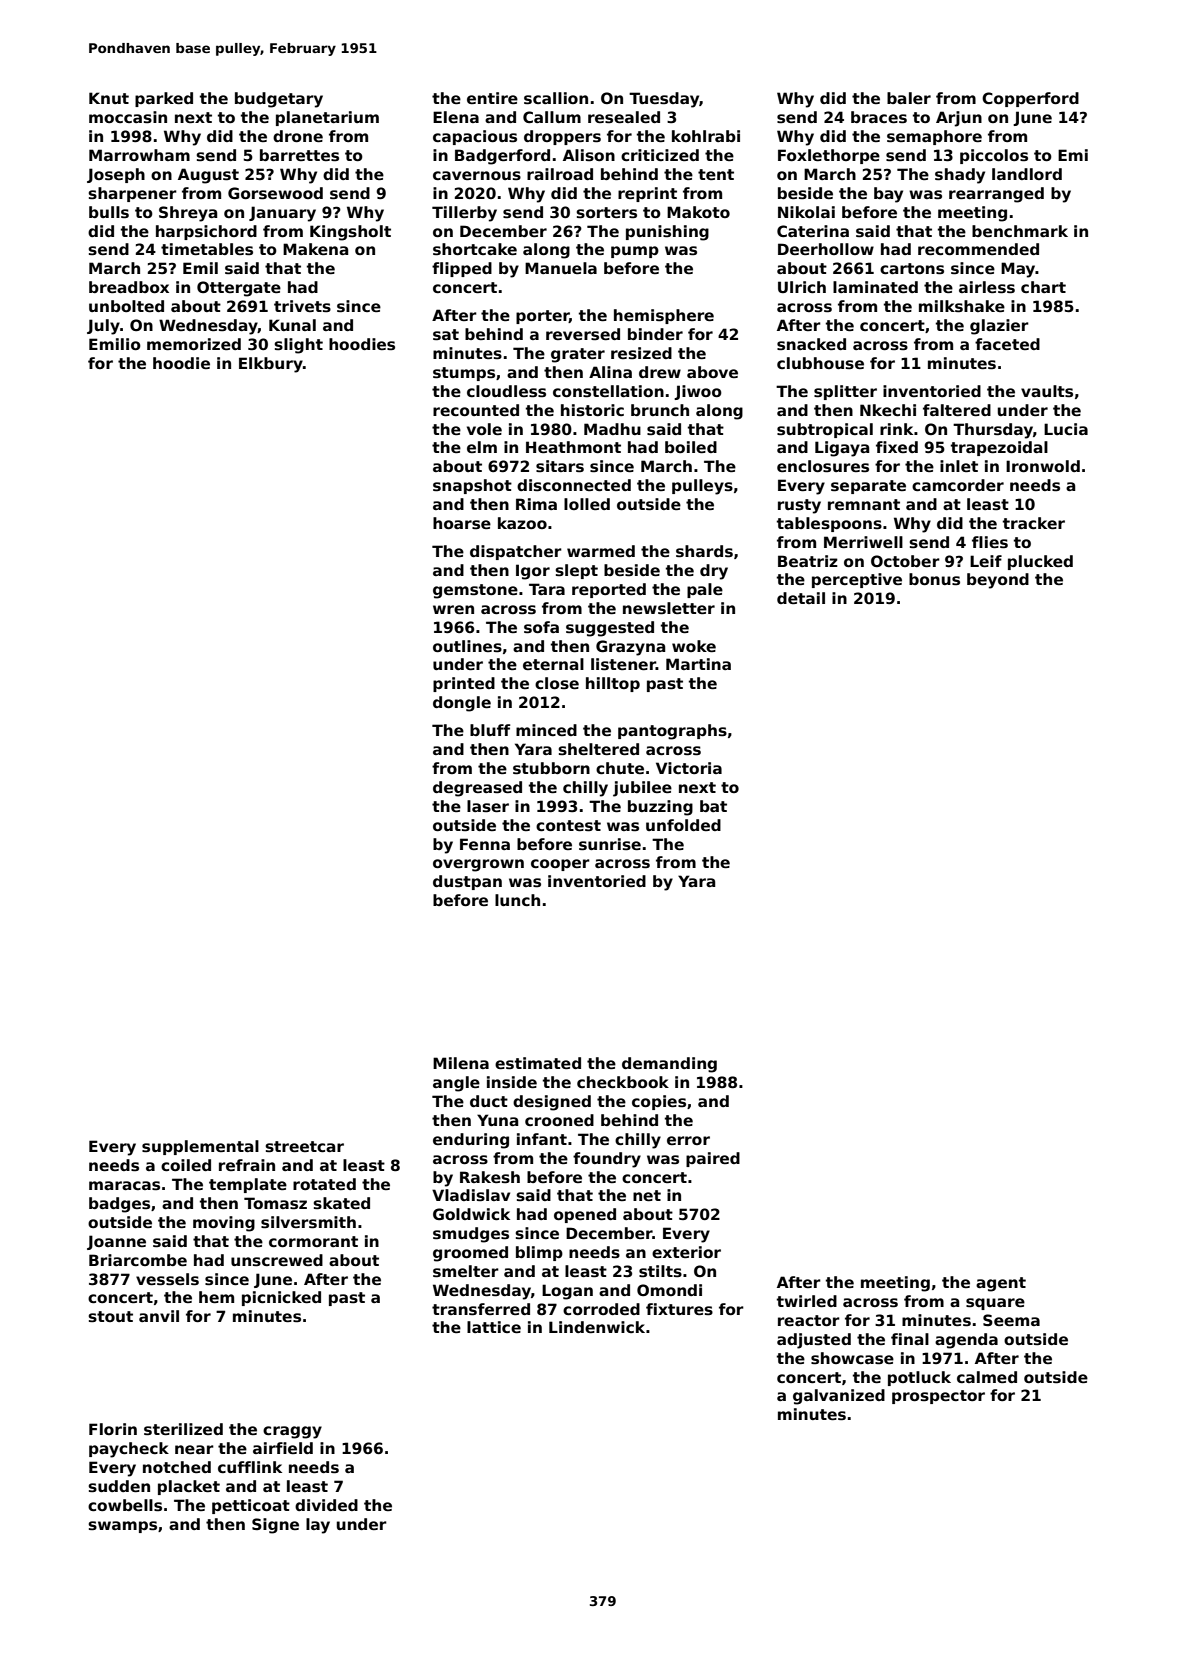 Image resolution: width=1178 pixels, height=1666 pixels. Describe the element at coordinates (839, 1397) in the screenshot. I see `galvanized` at that location.
